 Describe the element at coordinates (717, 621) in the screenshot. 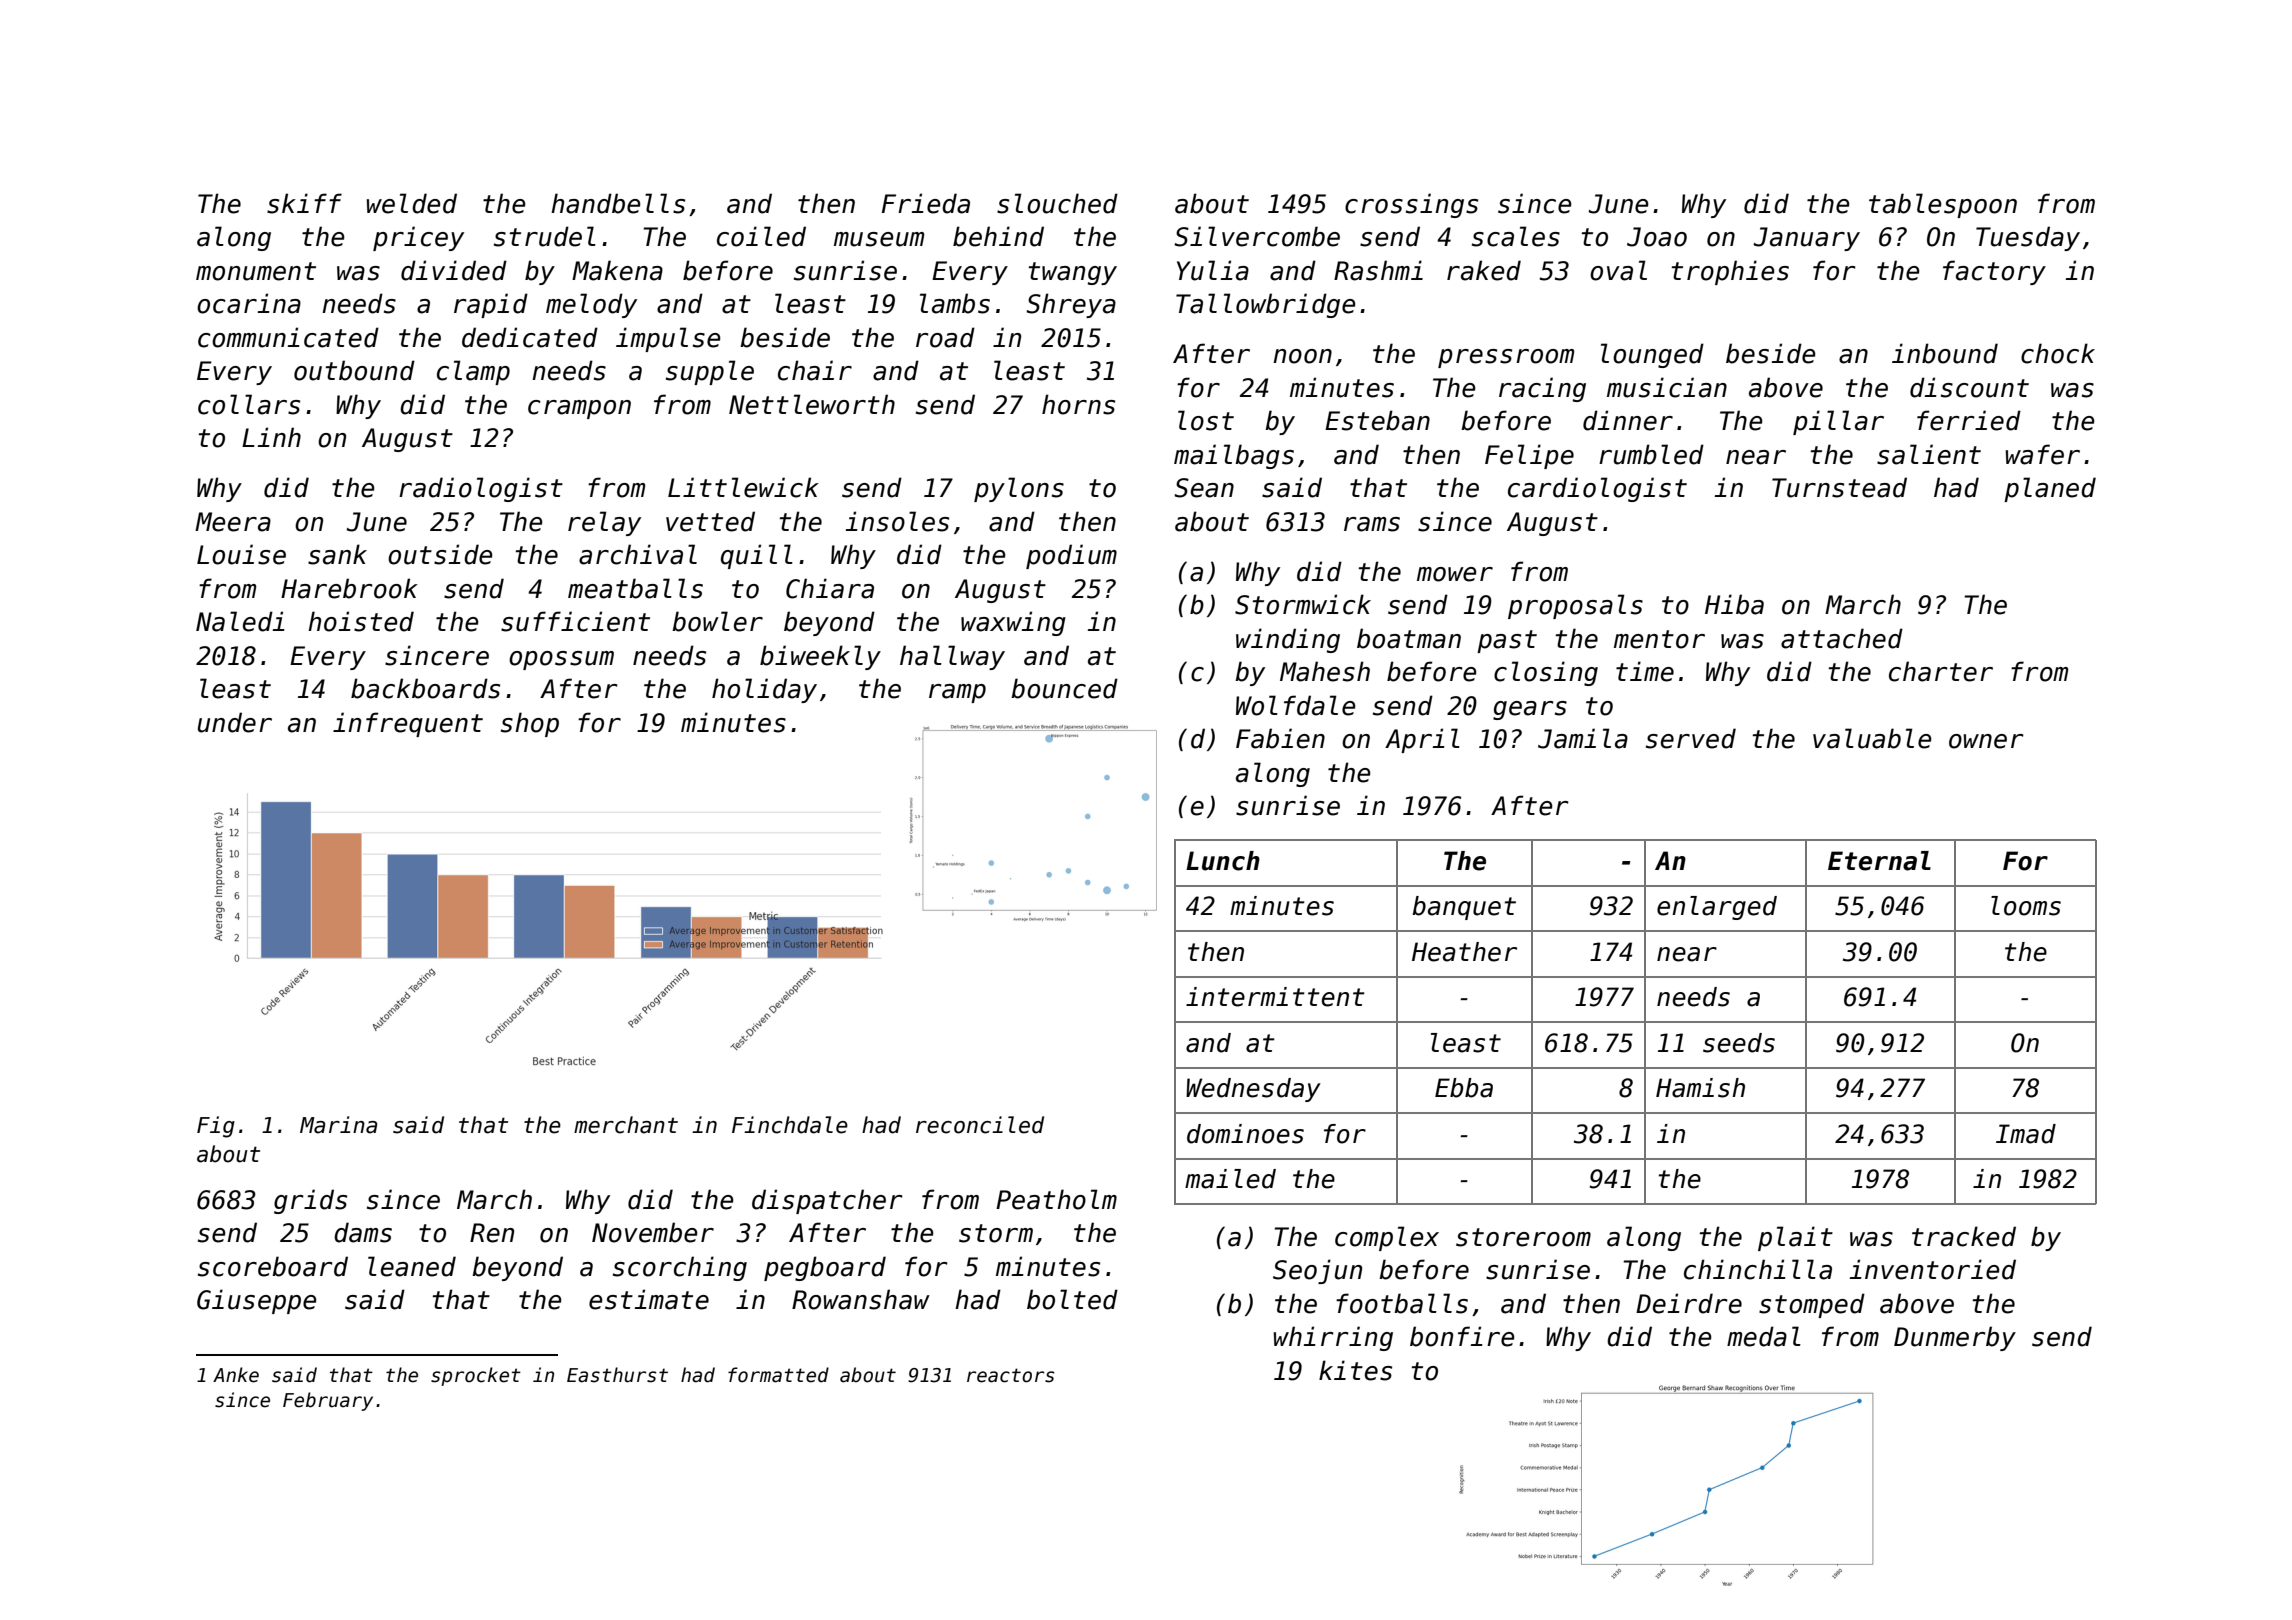

I see `bowler` at that location.
